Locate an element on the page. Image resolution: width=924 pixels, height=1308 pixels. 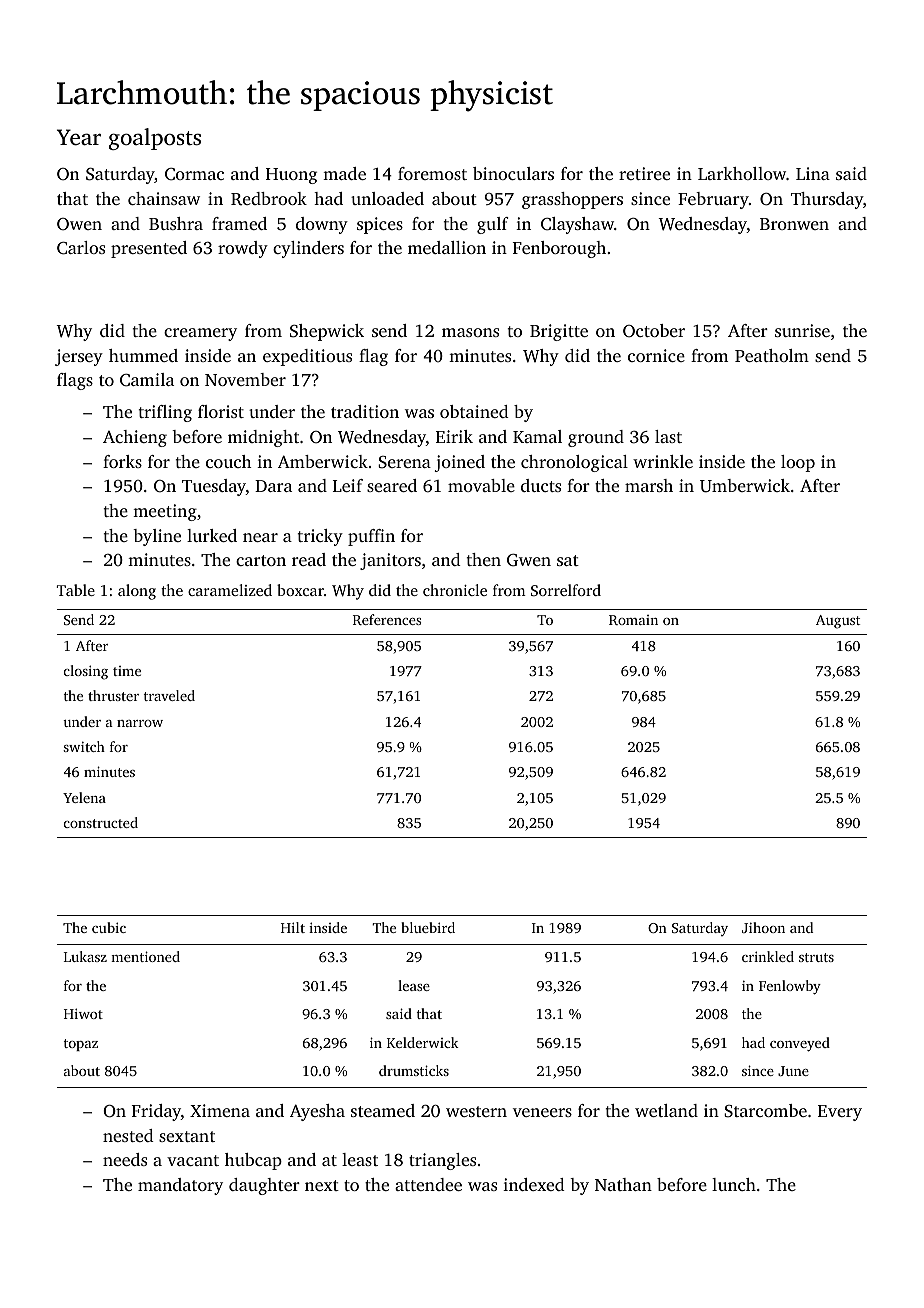
Jihoon is located at coordinates (763, 927).
